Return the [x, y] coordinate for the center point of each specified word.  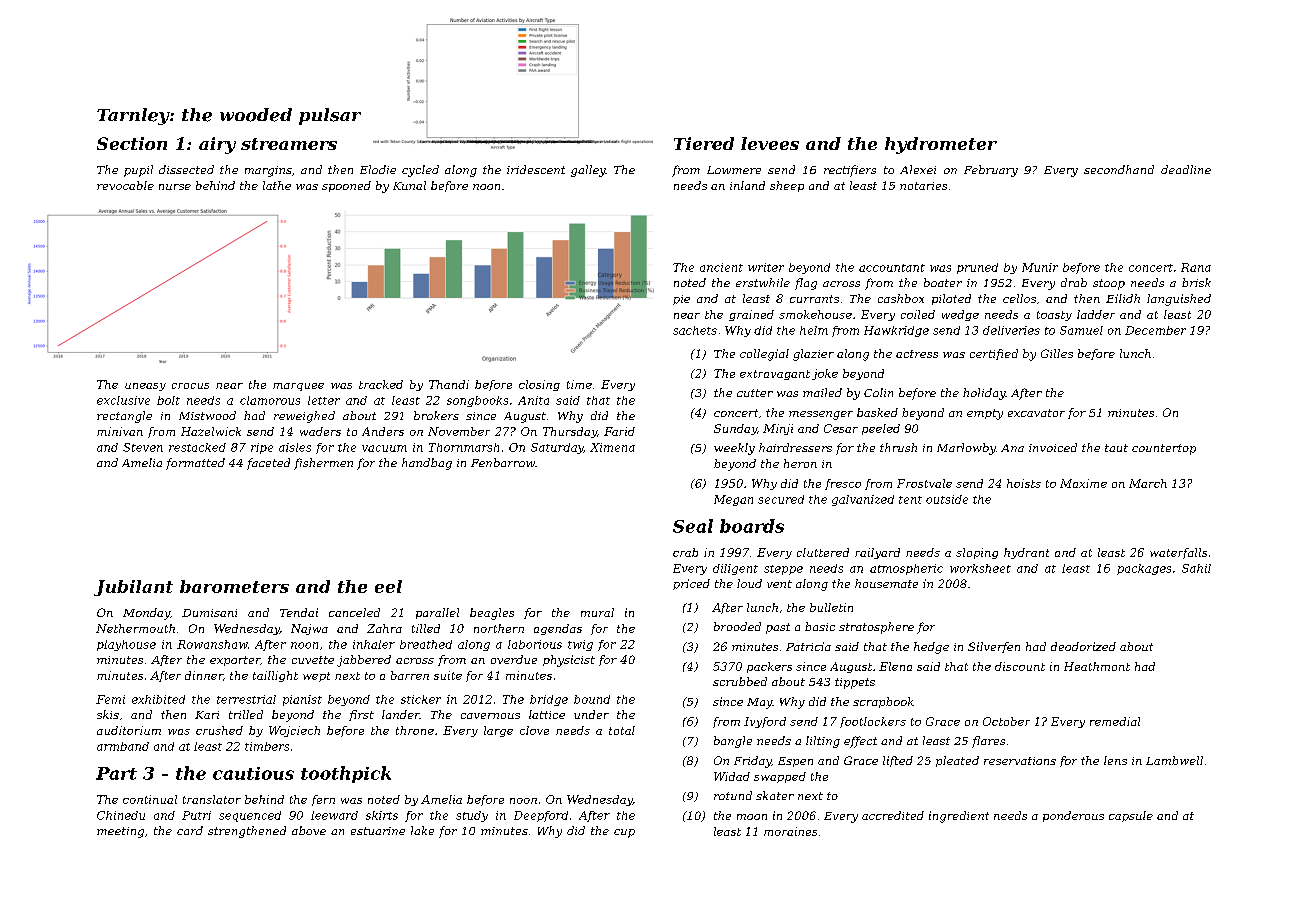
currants [814, 299]
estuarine [378, 831]
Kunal [409, 185]
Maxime [1083, 483]
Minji [778, 429]
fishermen [323, 464]
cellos [1019, 298]
